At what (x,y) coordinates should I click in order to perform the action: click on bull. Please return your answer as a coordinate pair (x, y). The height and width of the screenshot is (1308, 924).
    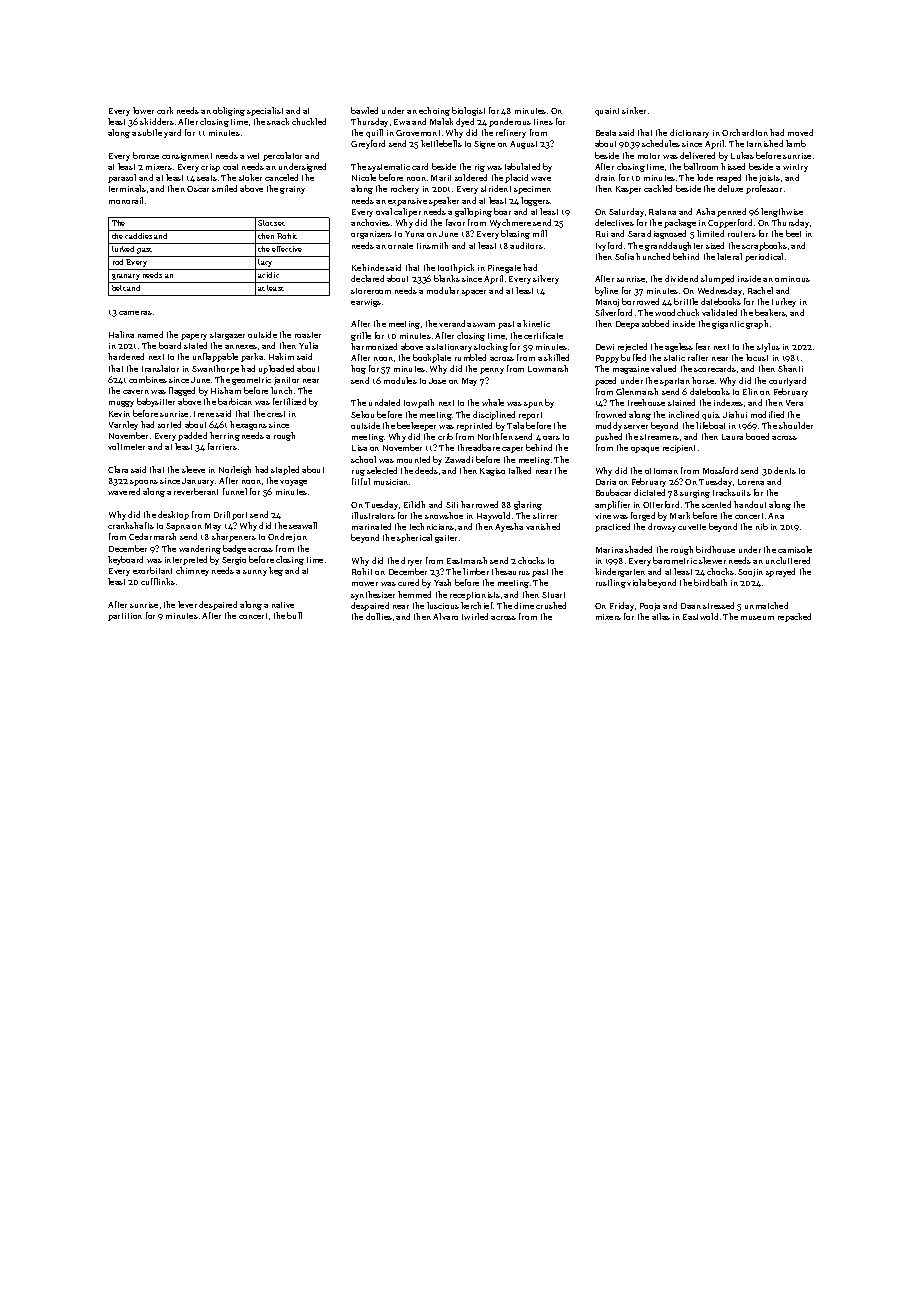
    Looking at the image, I should click on (294, 615).
